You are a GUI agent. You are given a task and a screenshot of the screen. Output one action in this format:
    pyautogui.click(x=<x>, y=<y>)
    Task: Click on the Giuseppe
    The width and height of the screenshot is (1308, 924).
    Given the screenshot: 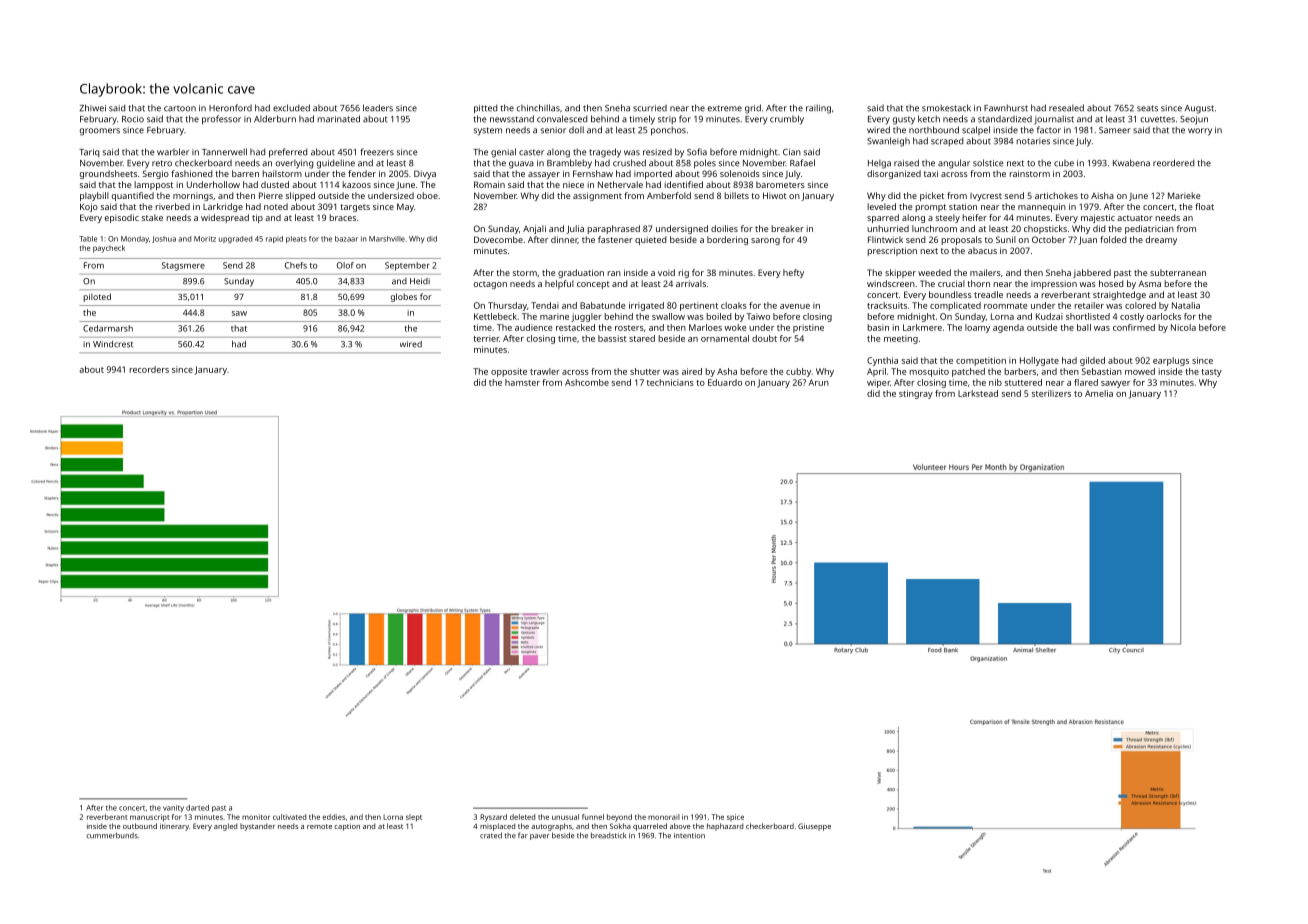 What is the action you would take?
    pyautogui.click(x=814, y=827)
